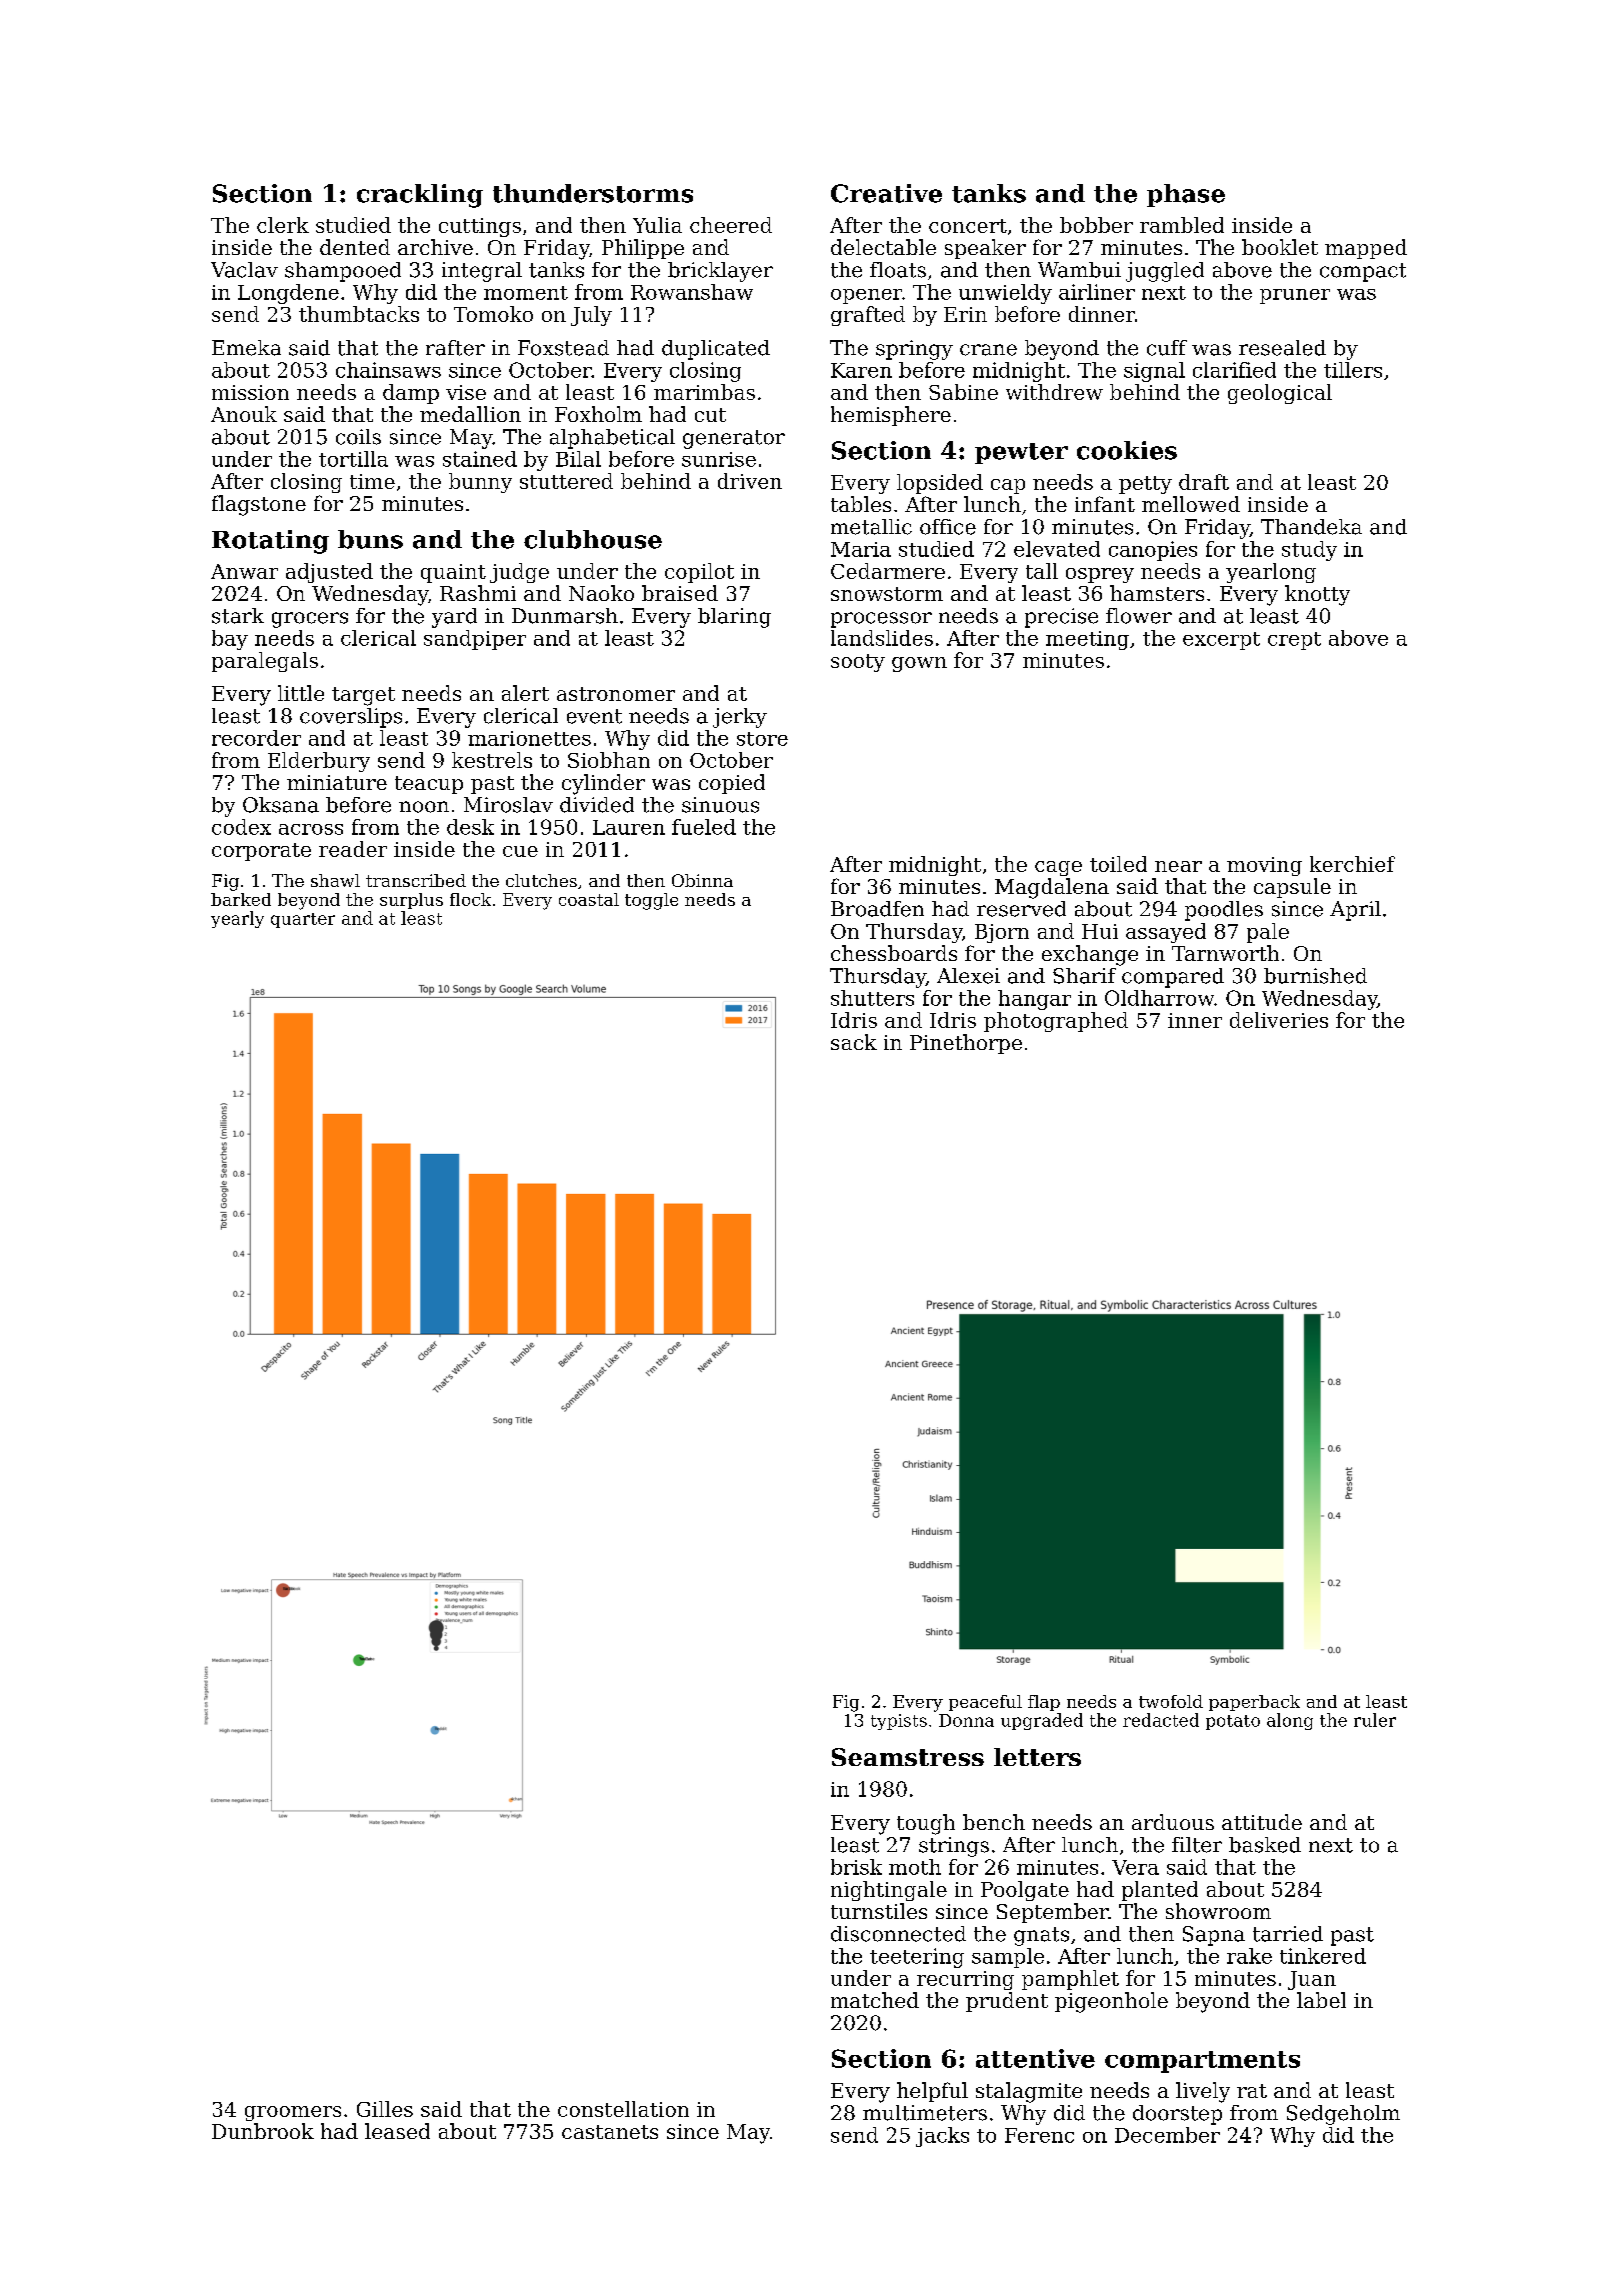 Image resolution: width=1620 pixels, height=2292 pixels. What do you see at coordinates (610, 2132) in the screenshot?
I see `castanets` at bounding box center [610, 2132].
